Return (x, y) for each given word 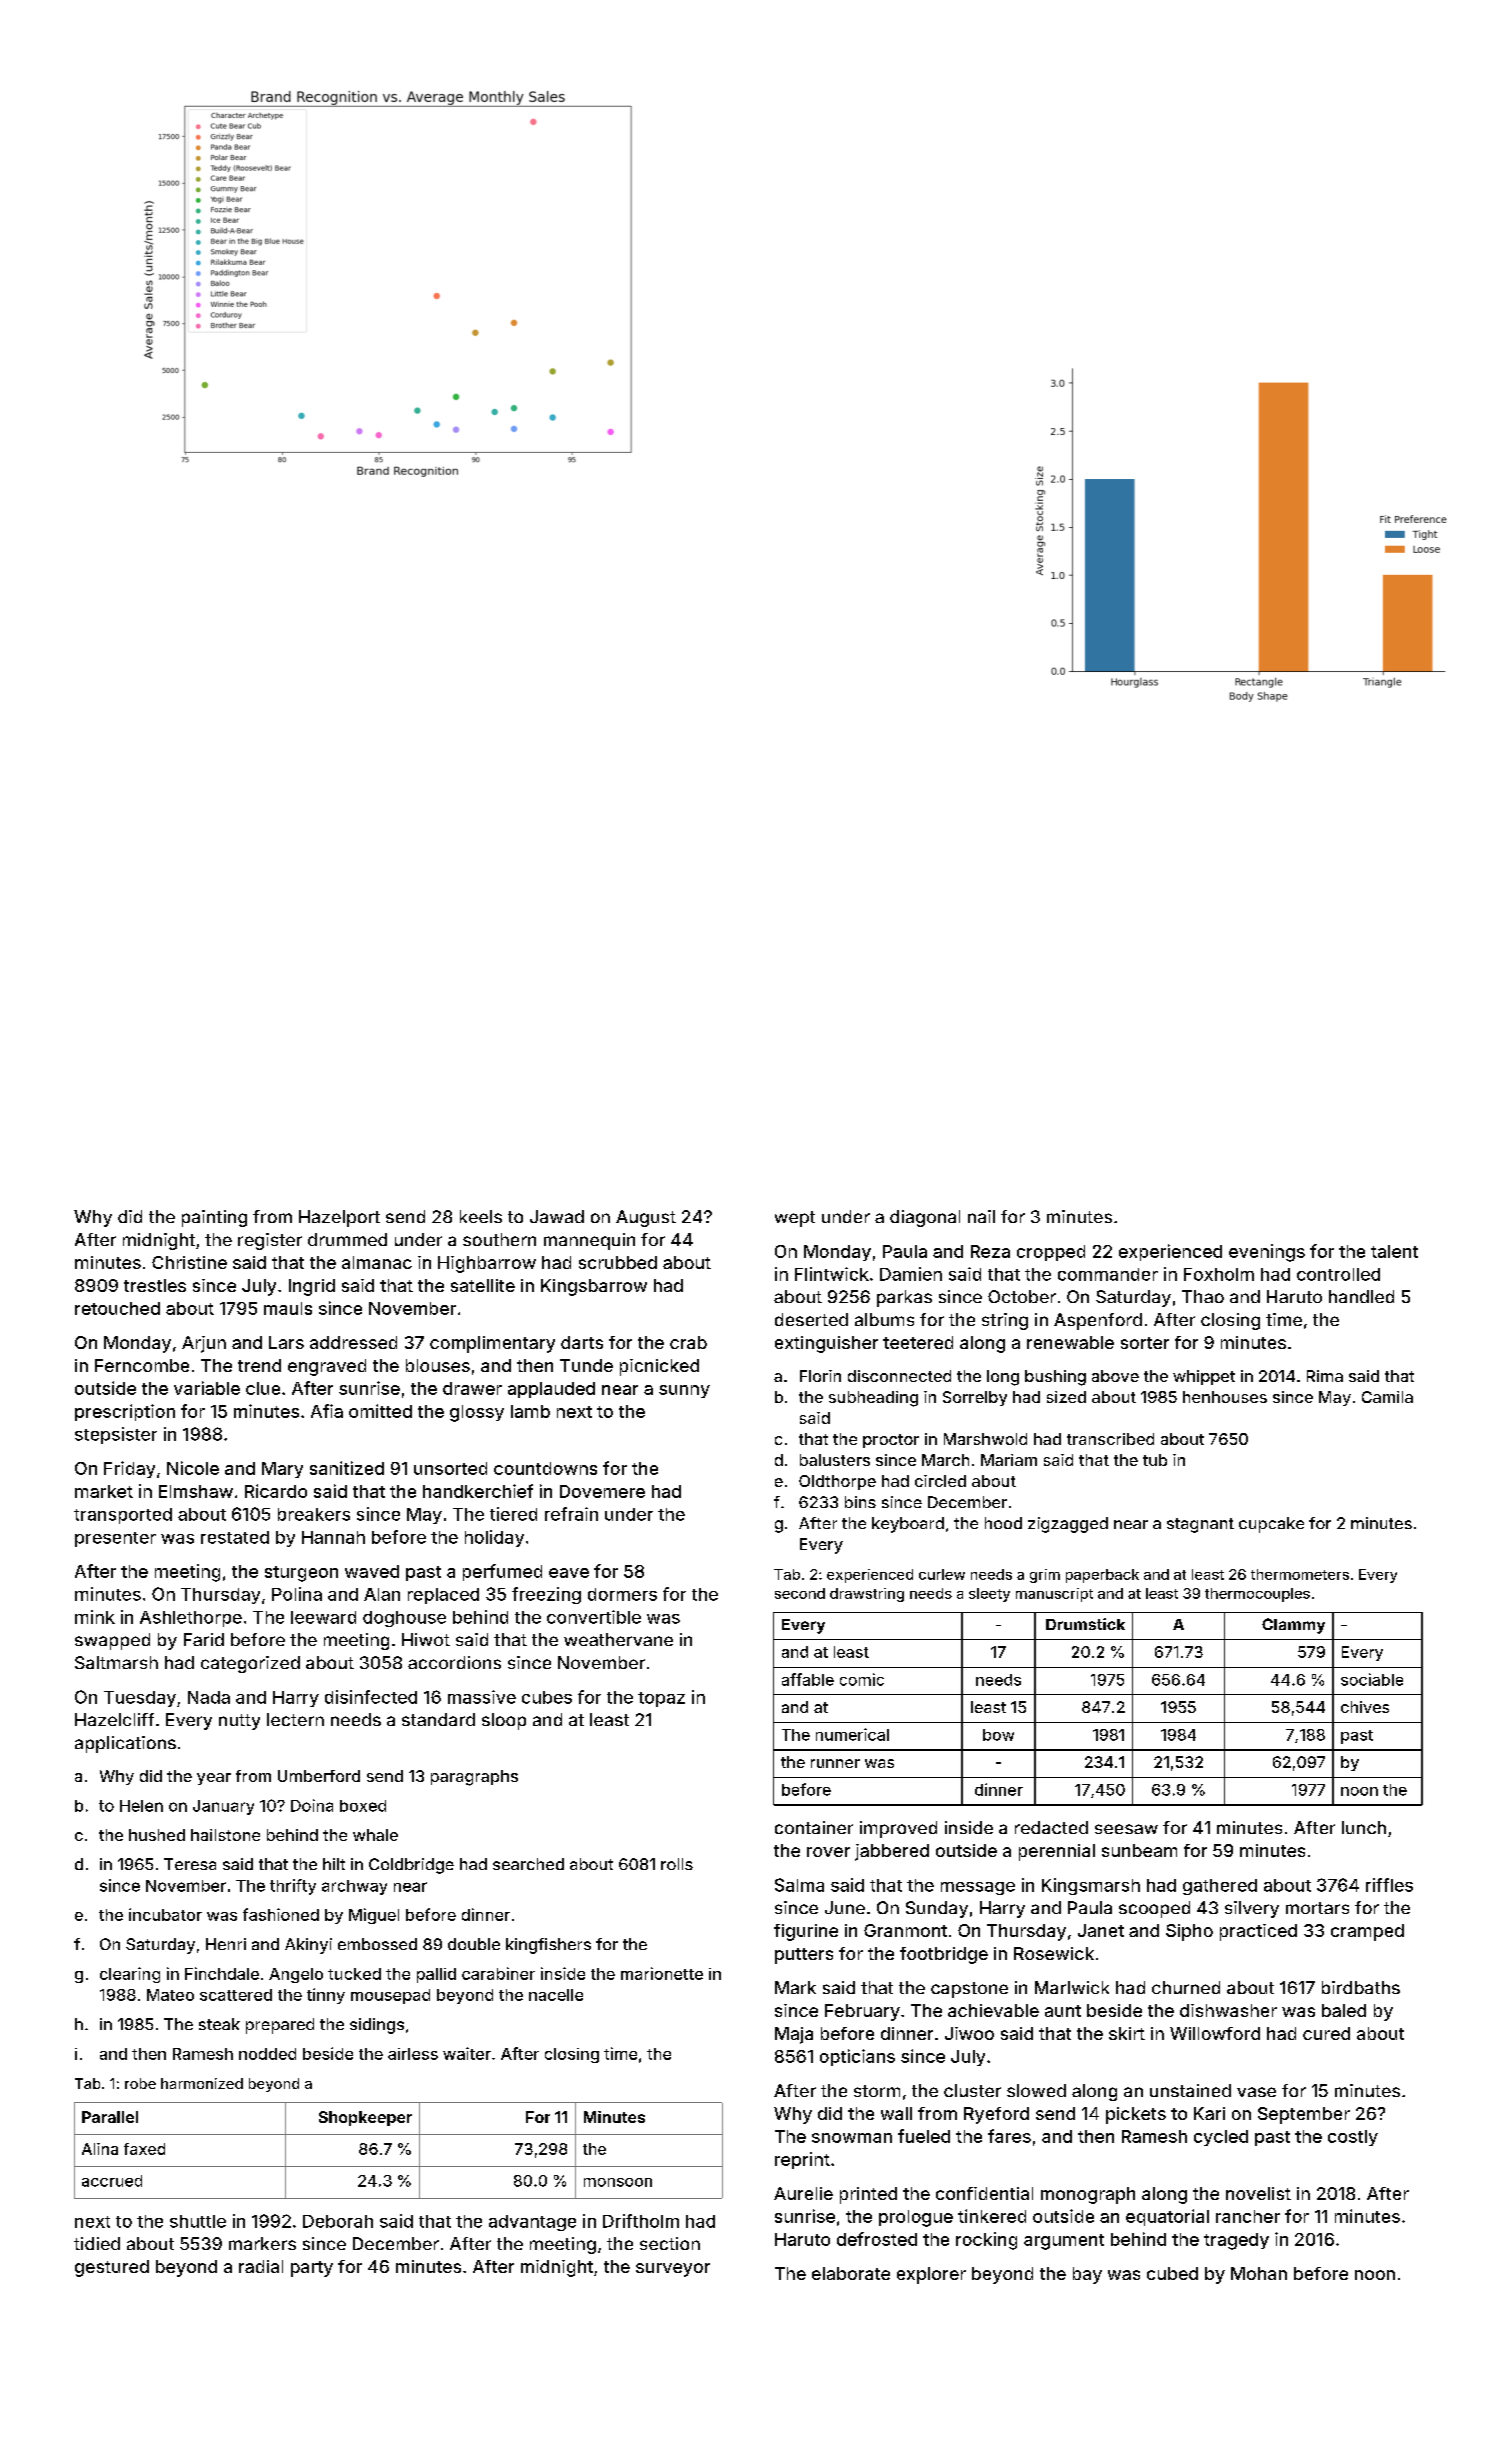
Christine (189, 1262)
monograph (1088, 2195)
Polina (297, 1594)
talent (1394, 1251)
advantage (532, 2223)
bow (998, 1735)
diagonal (925, 1218)
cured (1326, 2033)
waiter (467, 2053)
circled (940, 1481)
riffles (1389, 1885)
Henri (226, 1944)
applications (125, 1744)
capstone (969, 1990)
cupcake (1271, 1525)
